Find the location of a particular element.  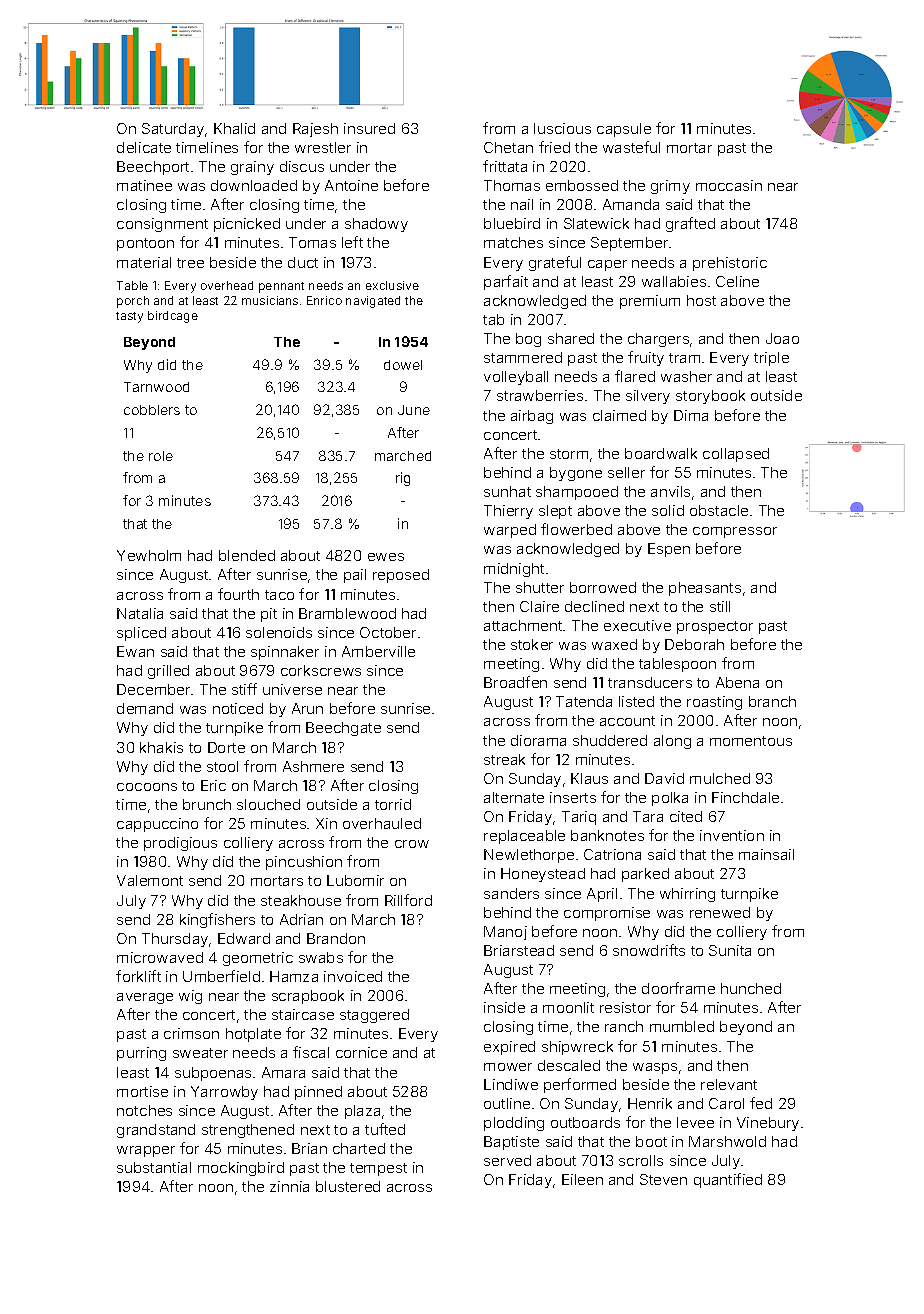

crimson is located at coordinates (191, 1033).
